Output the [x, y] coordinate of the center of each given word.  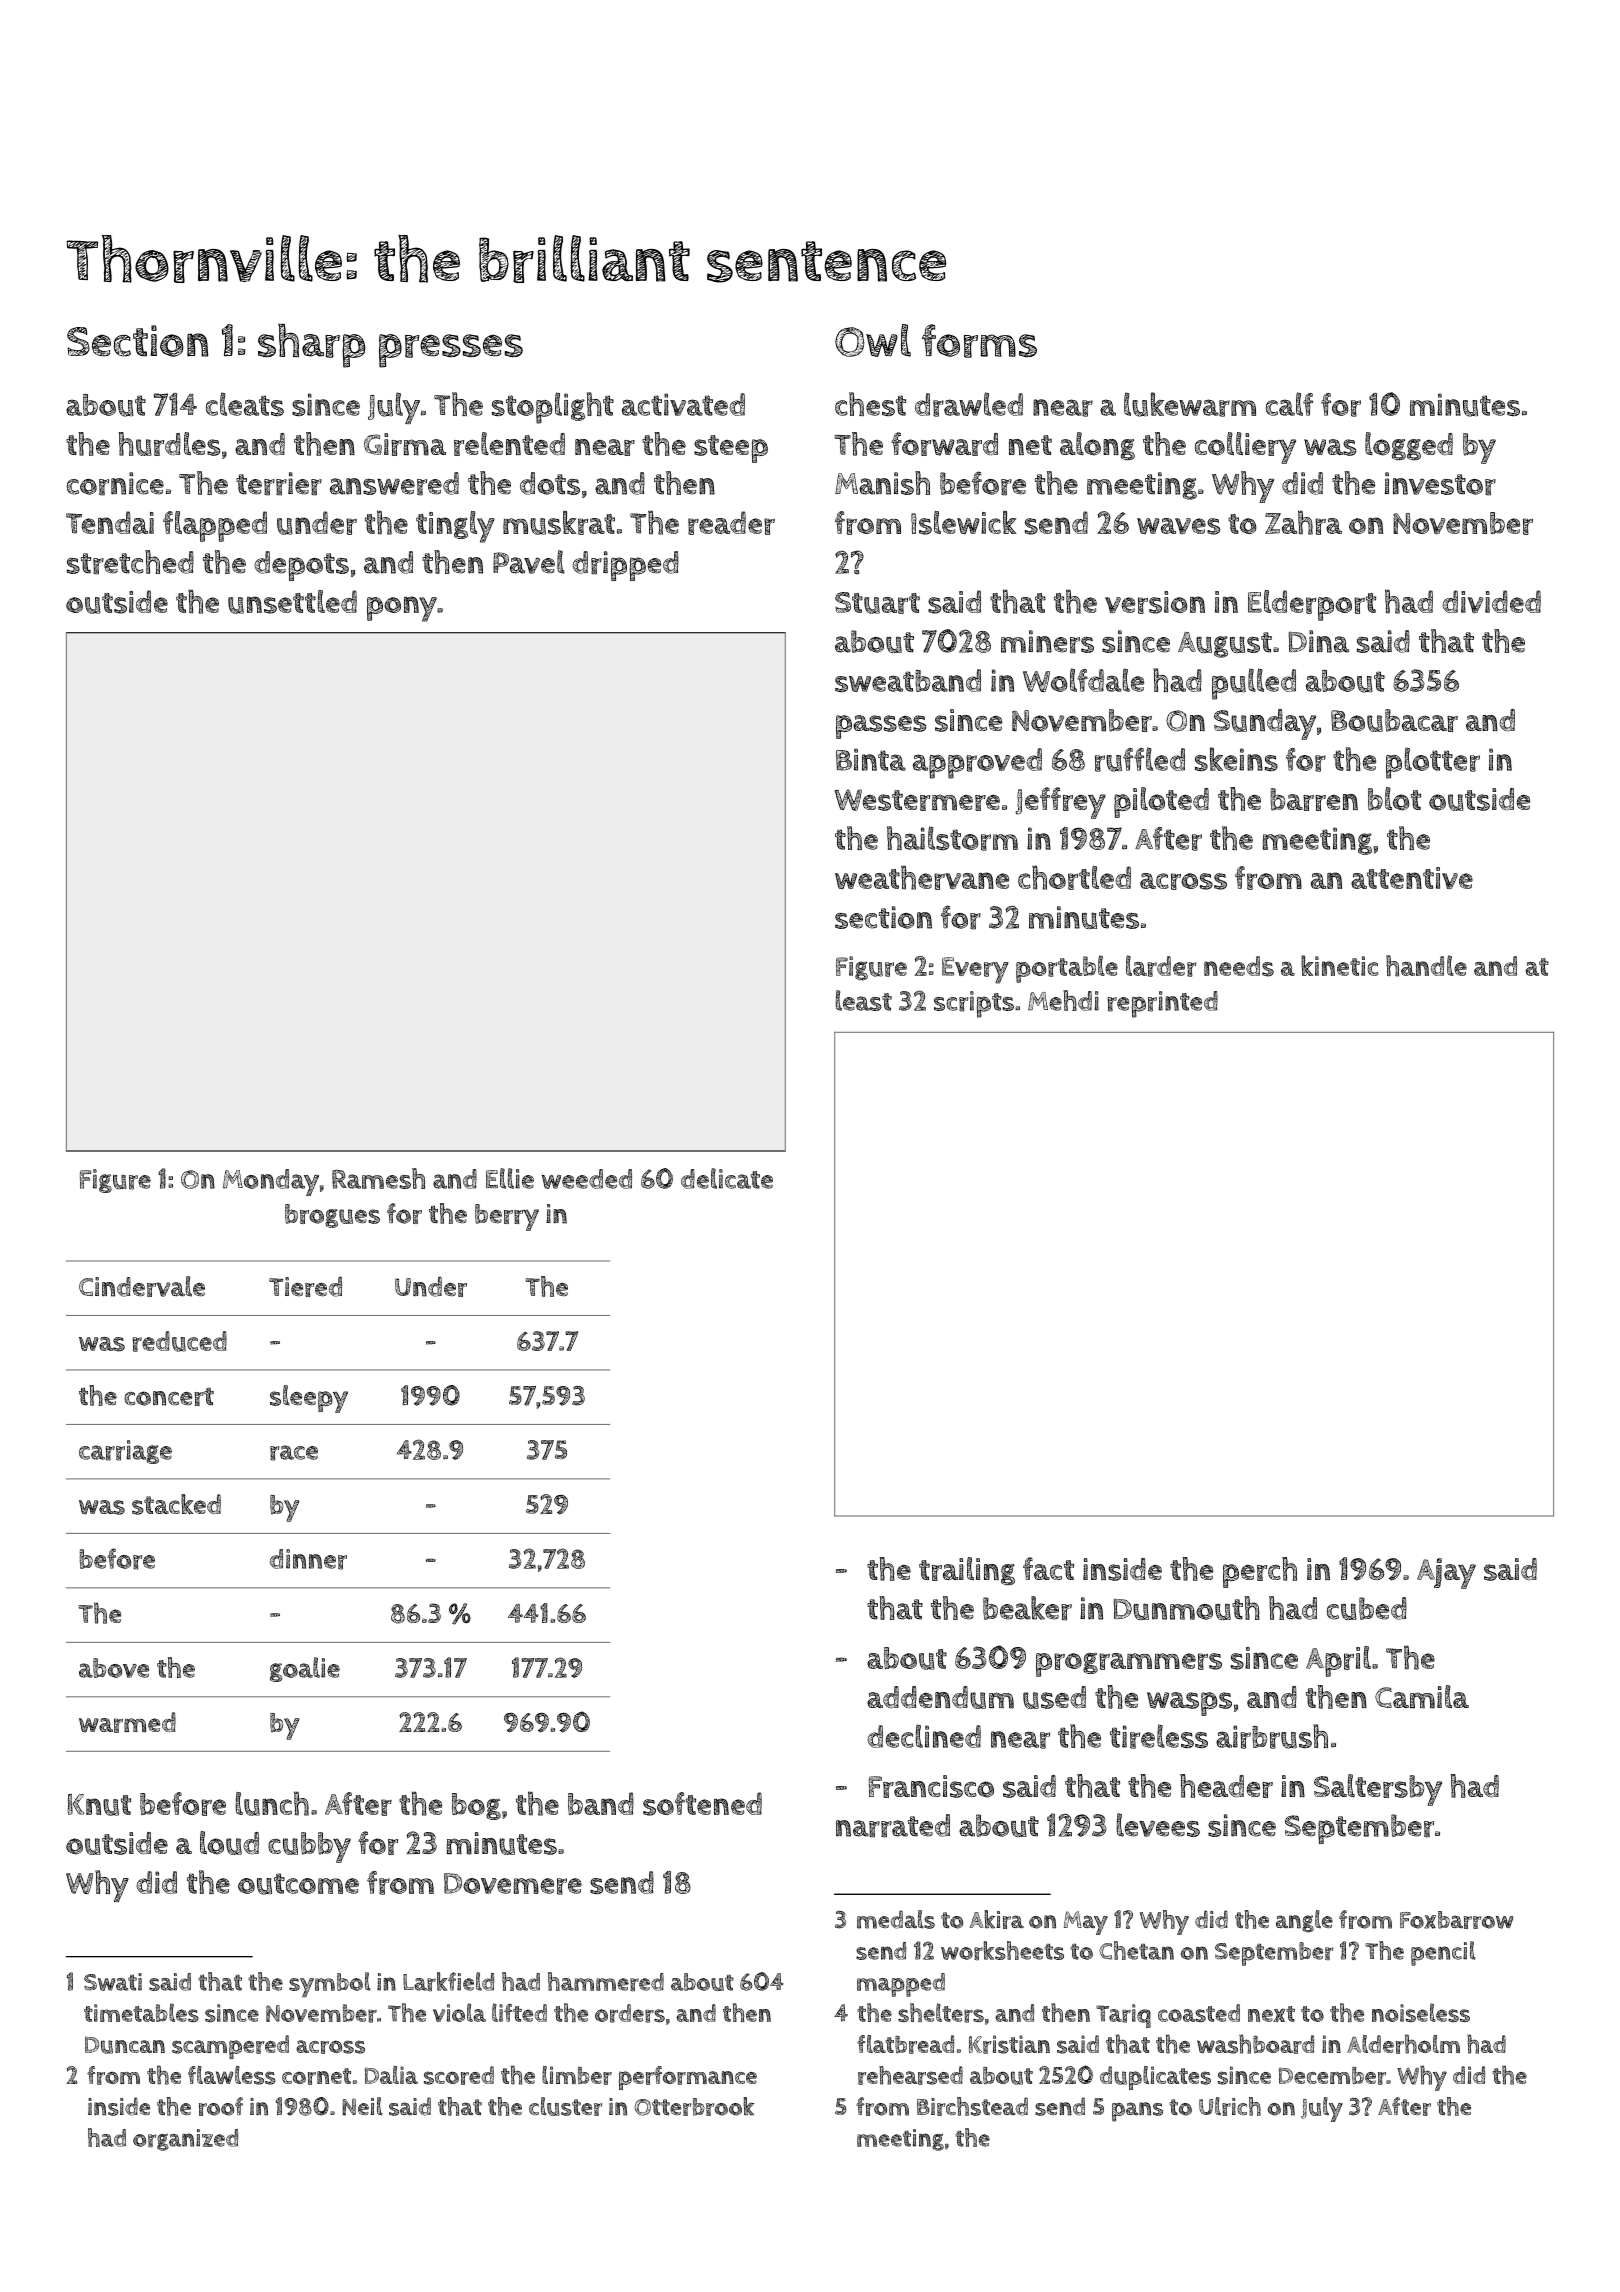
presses [451, 351]
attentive [1412, 878]
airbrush [1272, 1736]
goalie [305, 1669]
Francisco [931, 1786]
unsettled [292, 602]
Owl [873, 340]
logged [1409, 446]
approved [977, 763]
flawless [232, 2075]
